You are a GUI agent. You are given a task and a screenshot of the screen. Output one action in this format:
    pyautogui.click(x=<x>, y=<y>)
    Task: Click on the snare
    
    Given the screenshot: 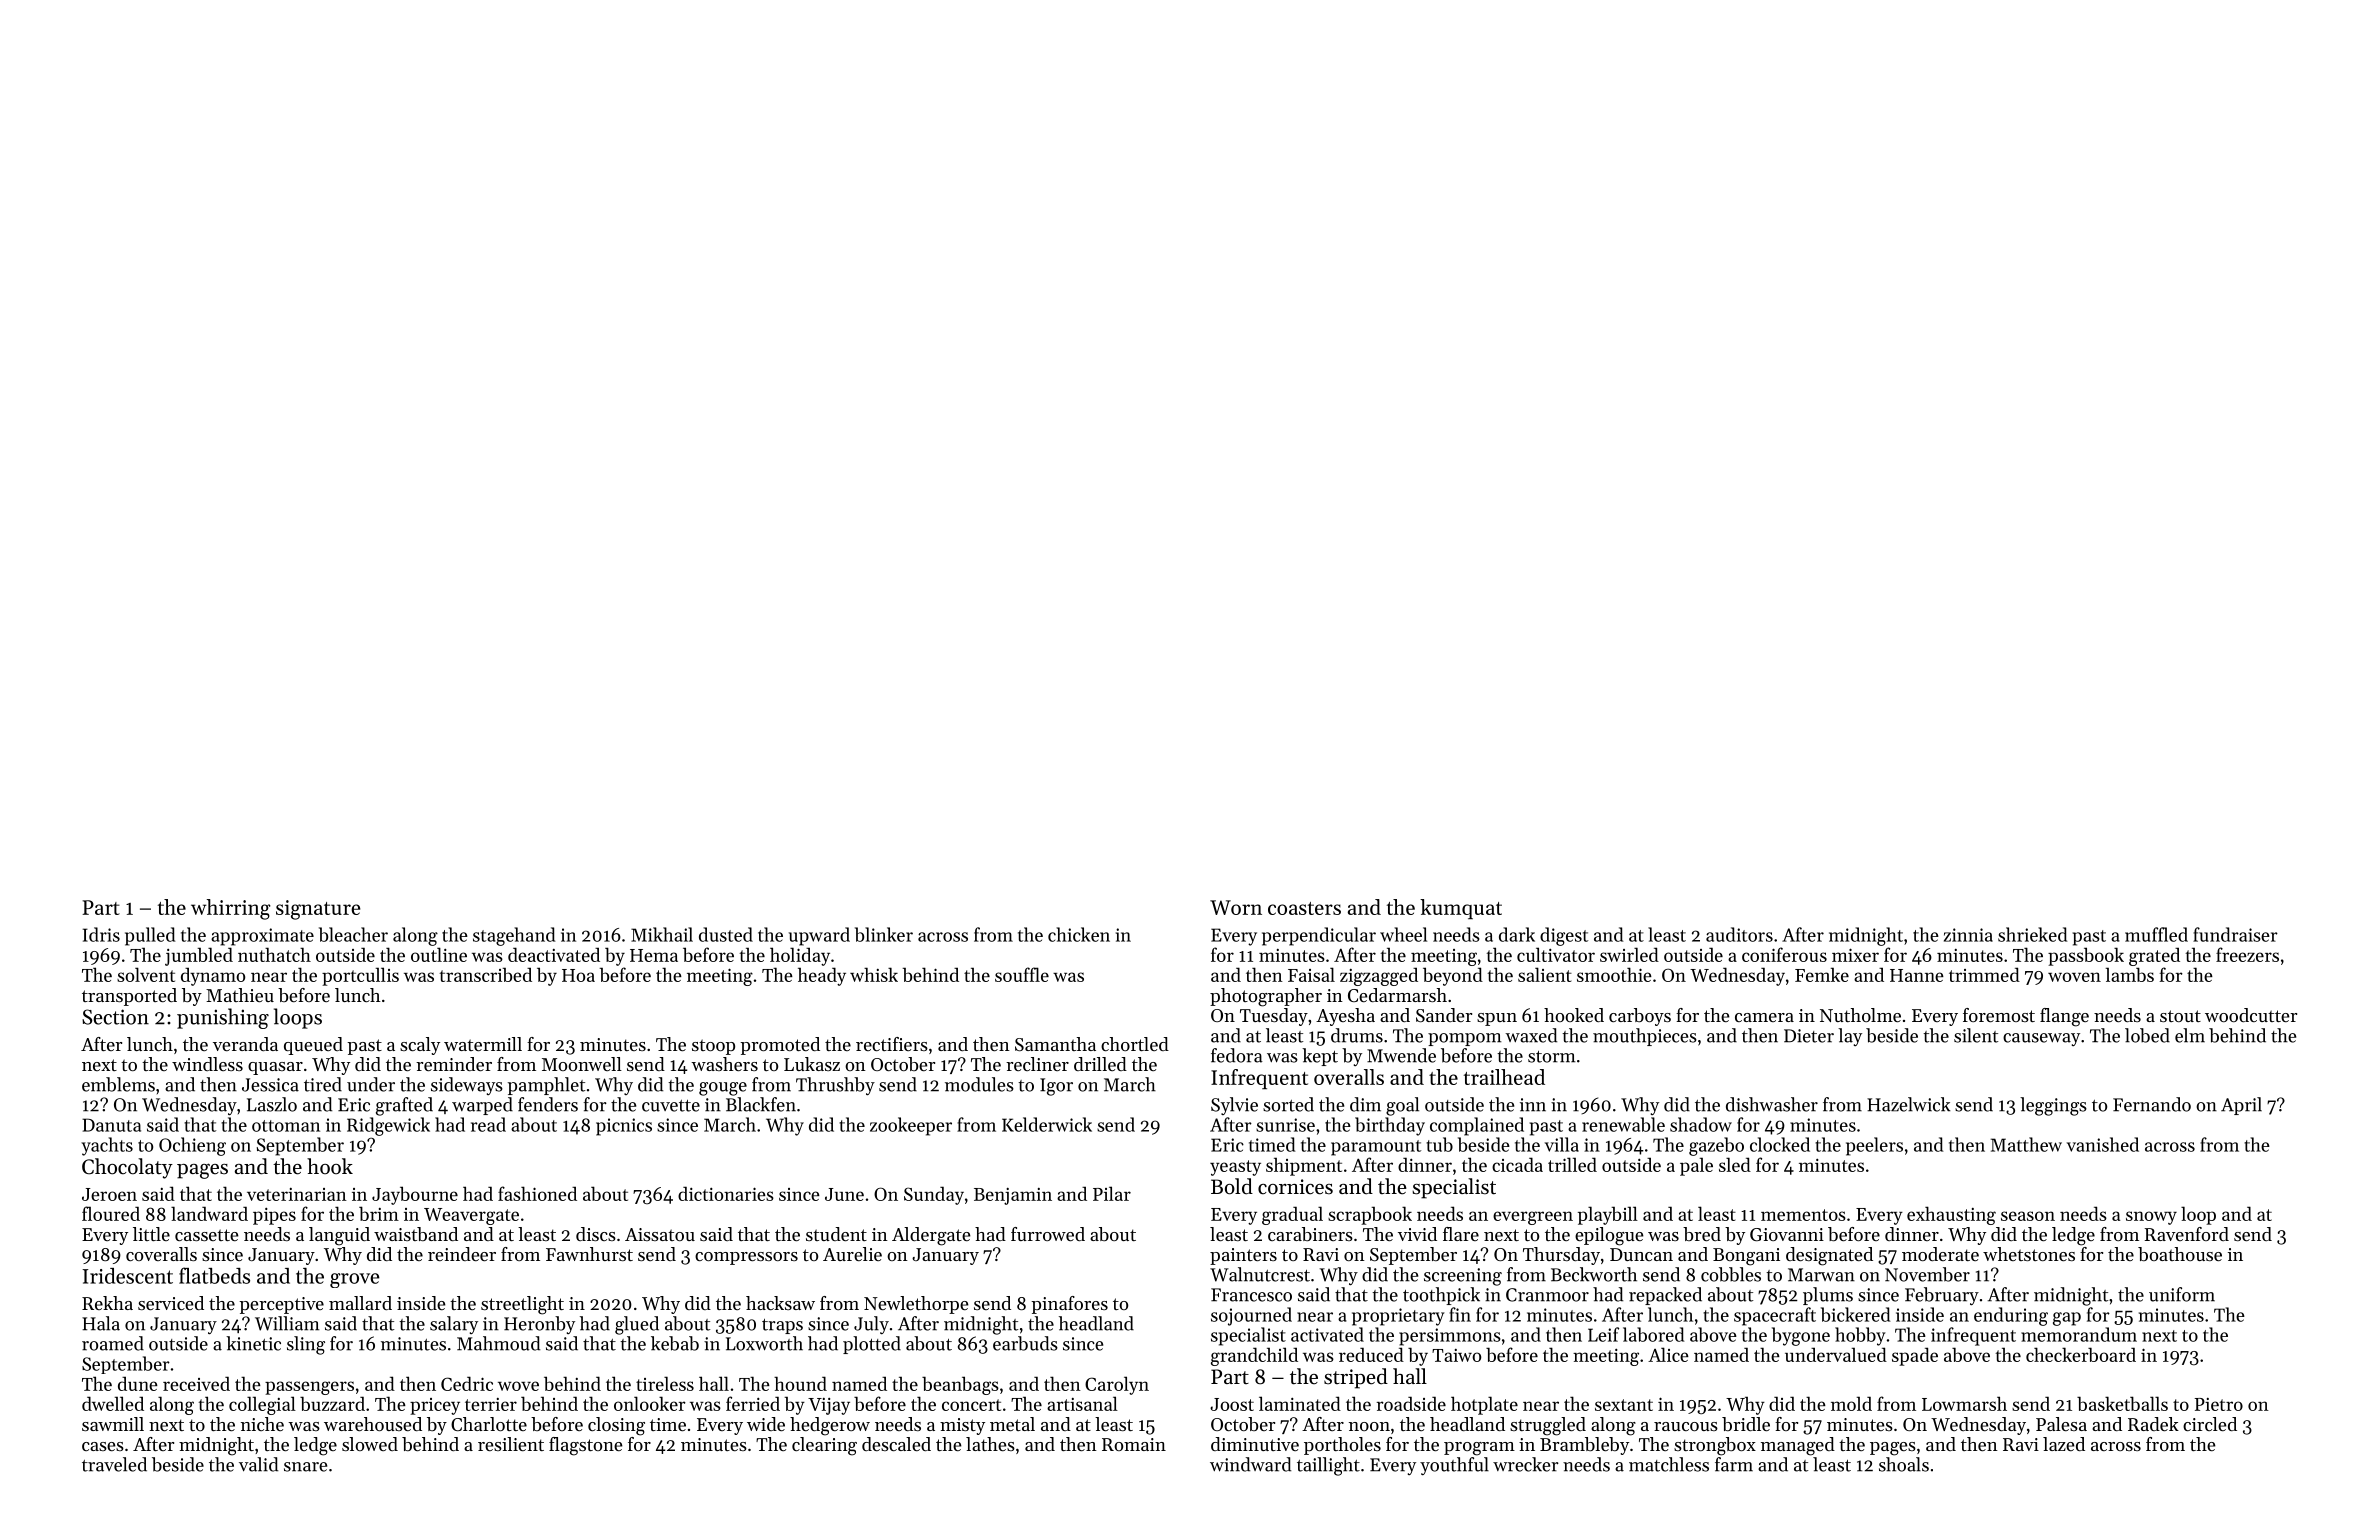 What is the action you would take?
    pyautogui.click(x=305, y=1467)
